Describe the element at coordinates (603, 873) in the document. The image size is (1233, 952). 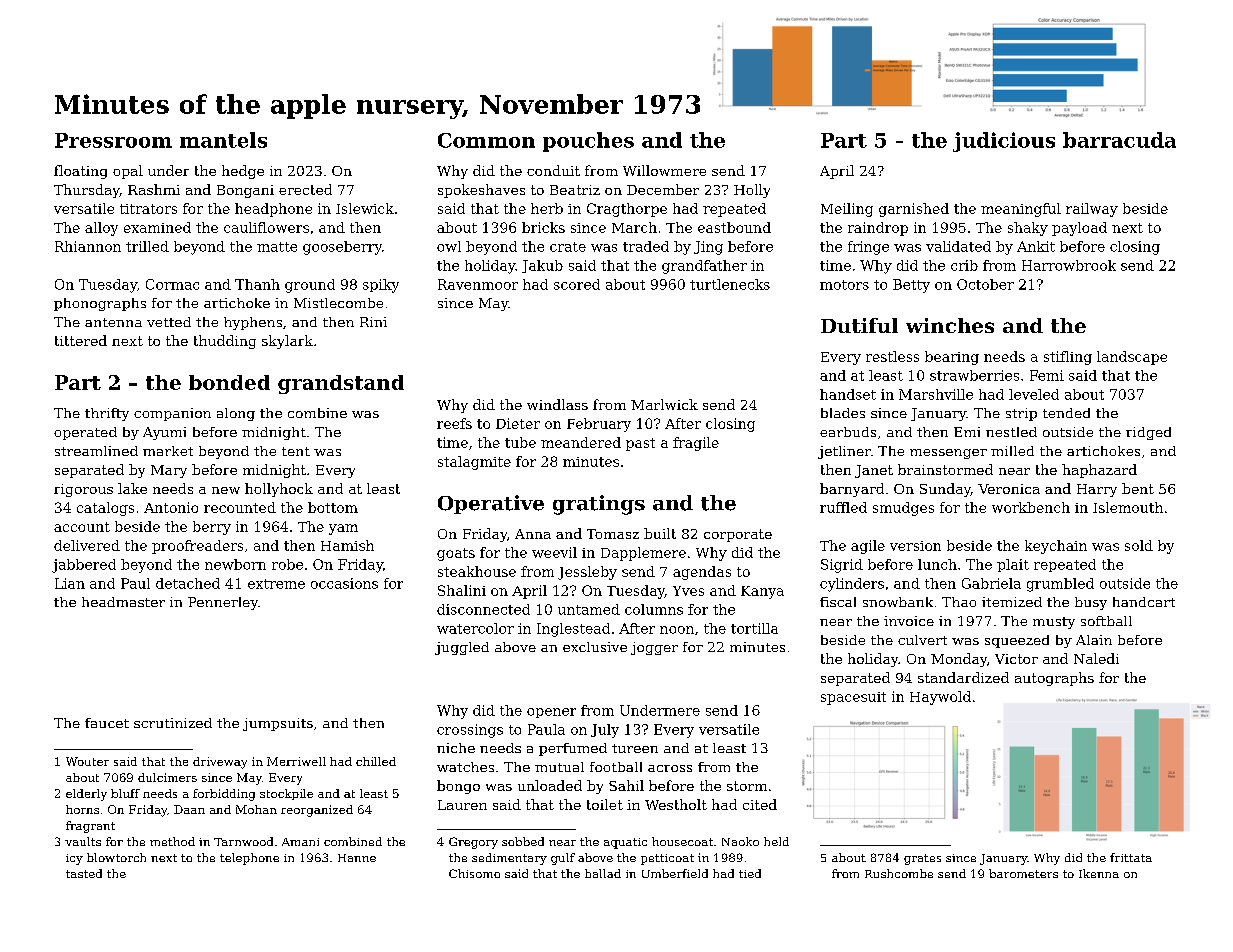
I see `ballad` at that location.
